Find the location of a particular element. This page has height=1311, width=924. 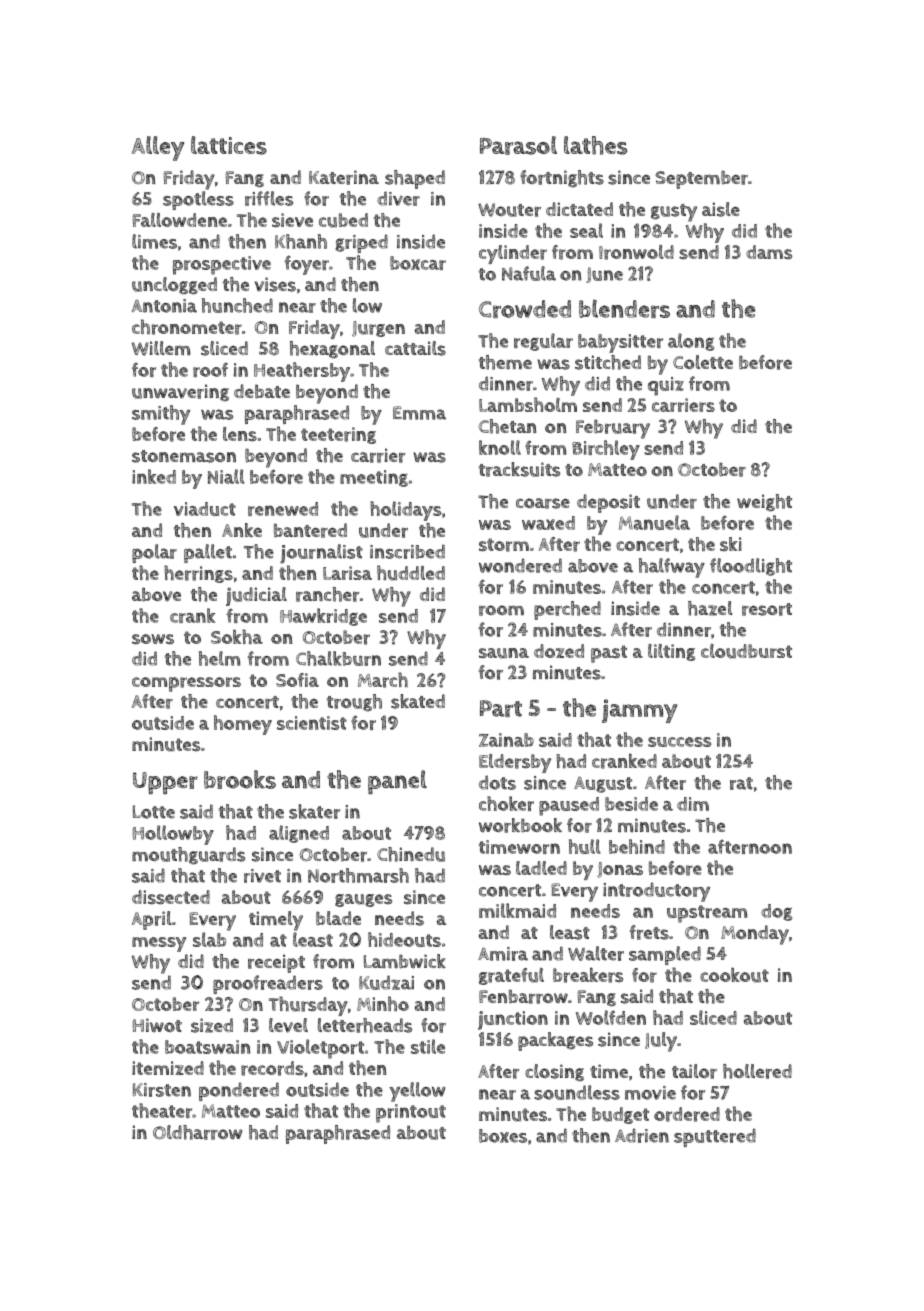

dim is located at coordinates (693, 804).
